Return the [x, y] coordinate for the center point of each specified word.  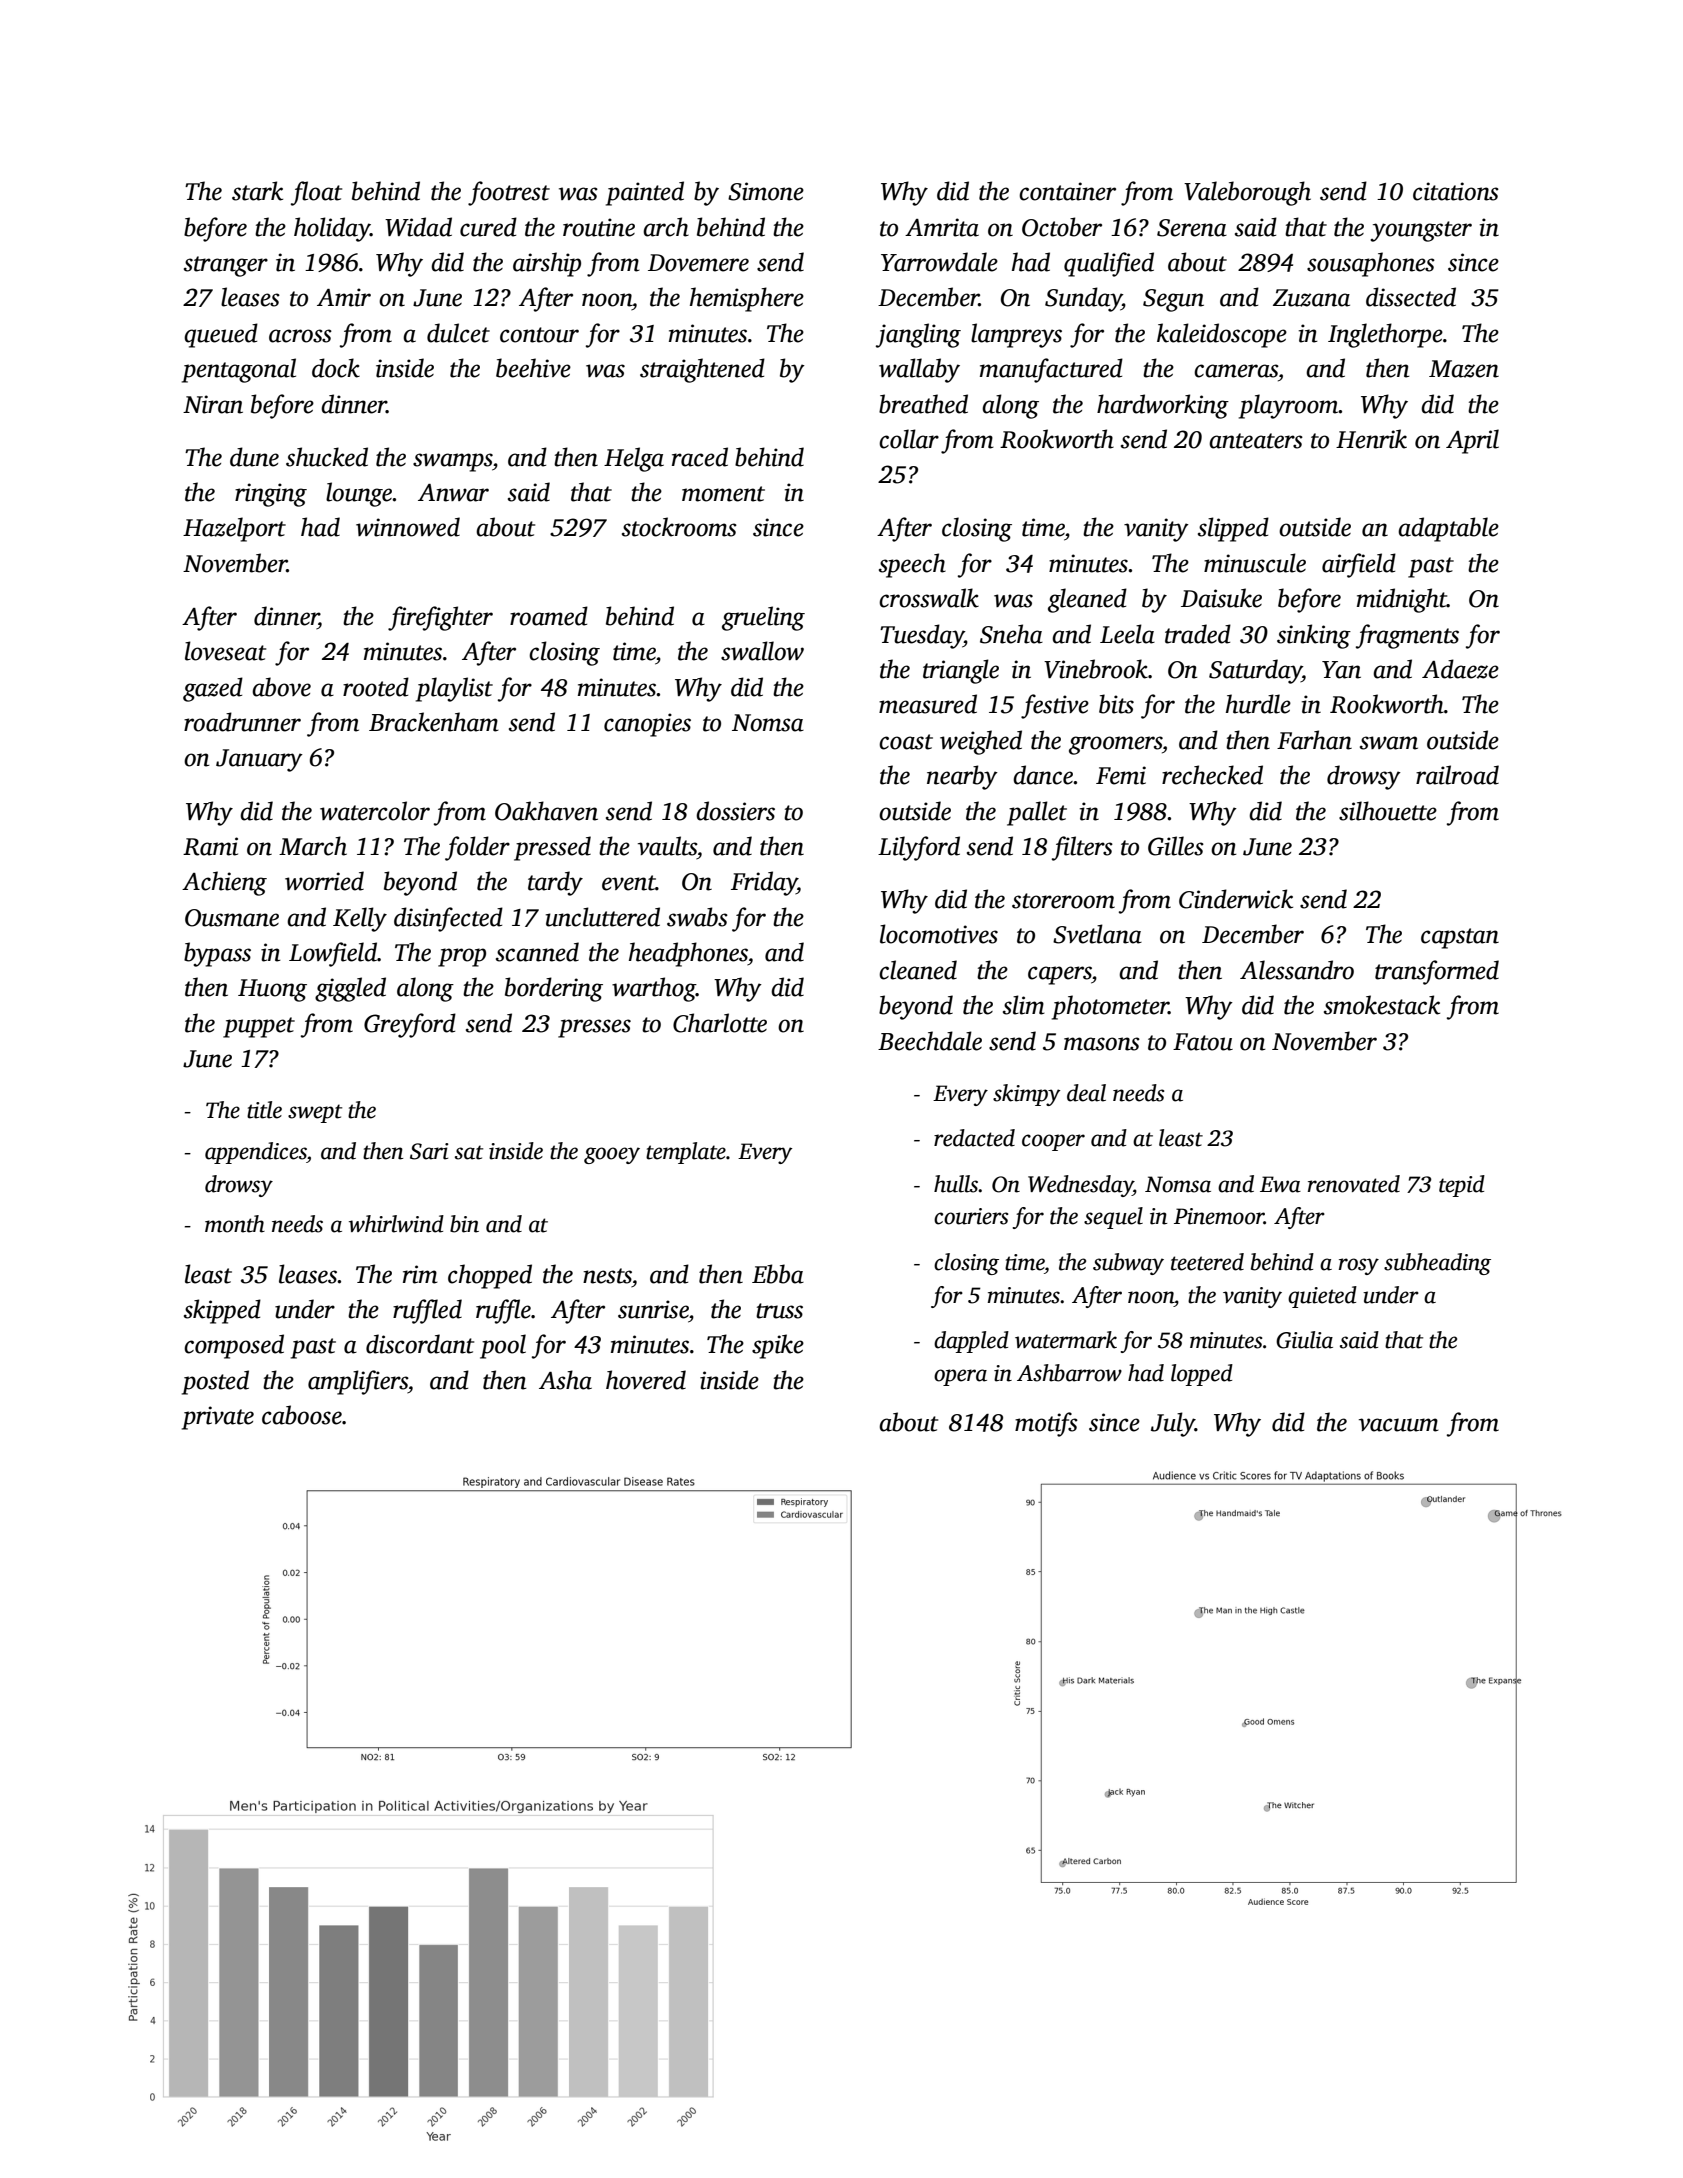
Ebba [778, 1274]
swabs [697, 917]
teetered [1207, 1262]
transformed [1437, 972]
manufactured [1051, 370]
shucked [327, 457]
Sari [429, 1151]
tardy [555, 883]
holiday [332, 229]
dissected [1411, 297]
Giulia [1304, 1340]
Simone [766, 191]
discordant [420, 1344]
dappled [971, 1342]
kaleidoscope [1222, 335]
